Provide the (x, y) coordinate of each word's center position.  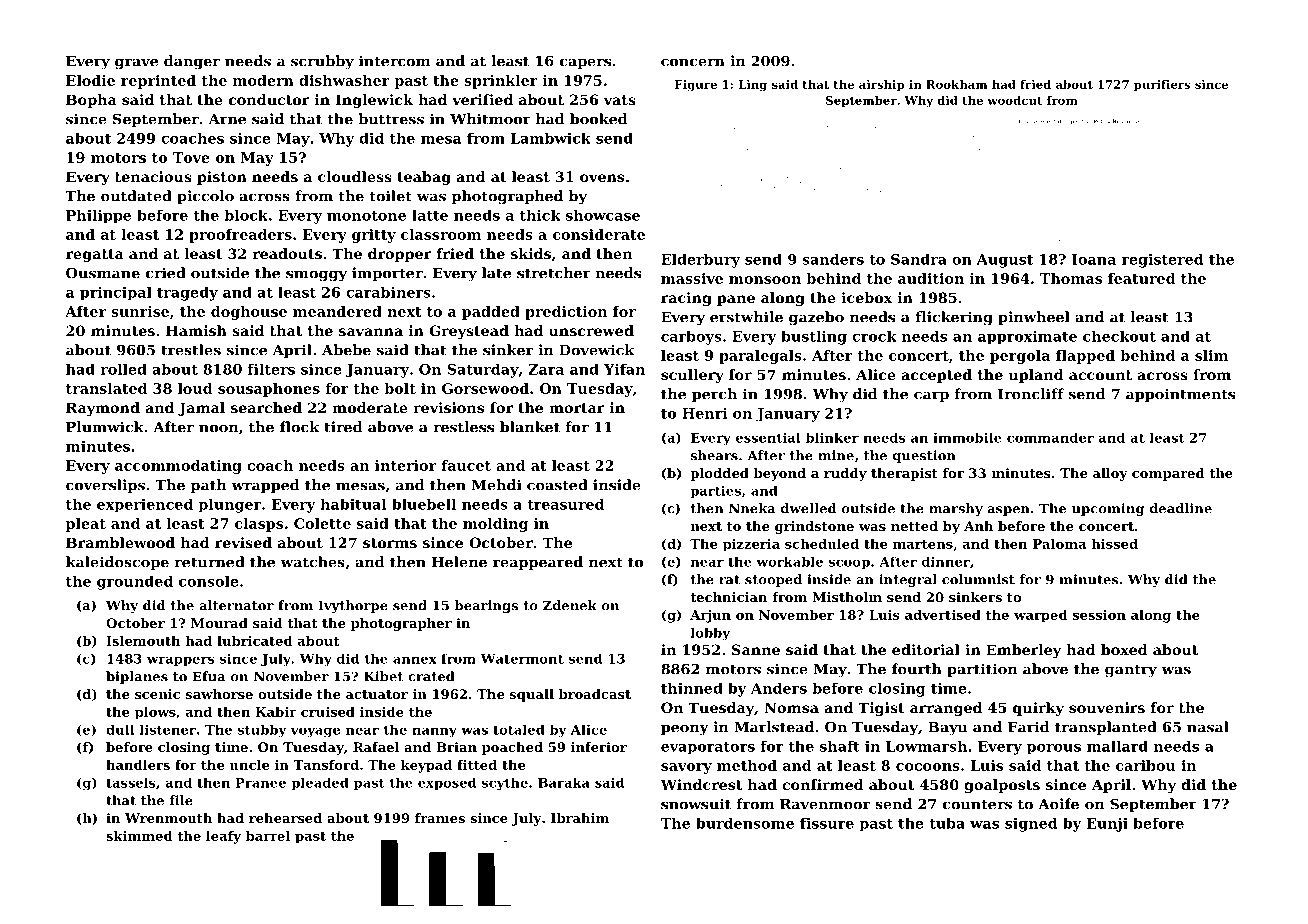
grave (136, 64)
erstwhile (746, 317)
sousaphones (269, 390)
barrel (268, 836)
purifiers (1162, 85)
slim (1211, 355)
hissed (1115, 544)
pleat (86, 525)
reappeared (538, 563)
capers (585, 63)
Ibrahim (580, 818)
